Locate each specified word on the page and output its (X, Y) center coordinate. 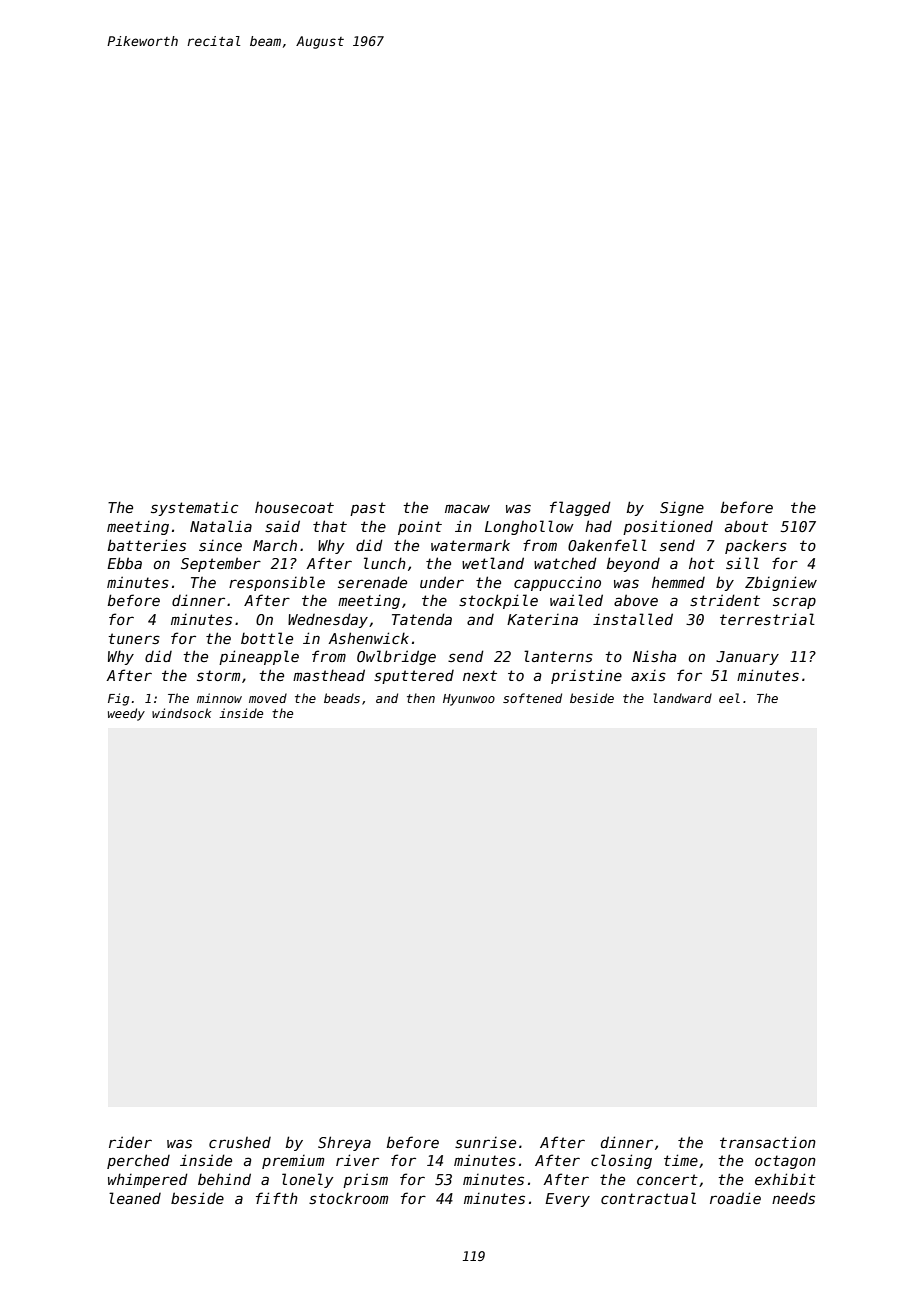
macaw (467, 508)
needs (793, 1198)
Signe (682, 509)
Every (567, 1200)
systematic (194, 509)
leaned (135, 1198)
